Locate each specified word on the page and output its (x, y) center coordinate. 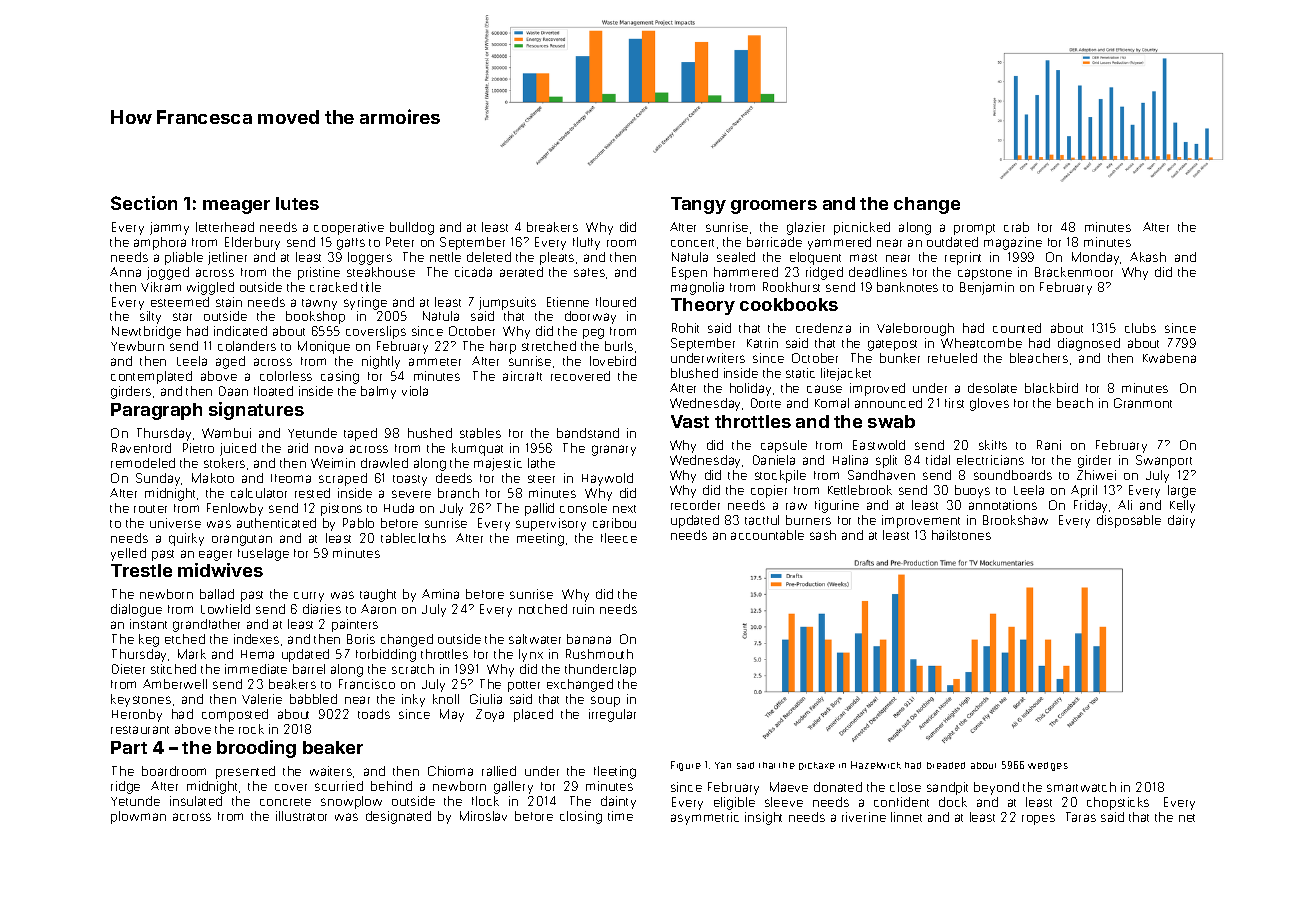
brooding (256, 749)
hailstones (961, 535)
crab (1016, 227)
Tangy (698, 205)
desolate (992, 388)
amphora (160, 243)
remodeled (143, 463)
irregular (612, 715)
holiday (750, 389)
